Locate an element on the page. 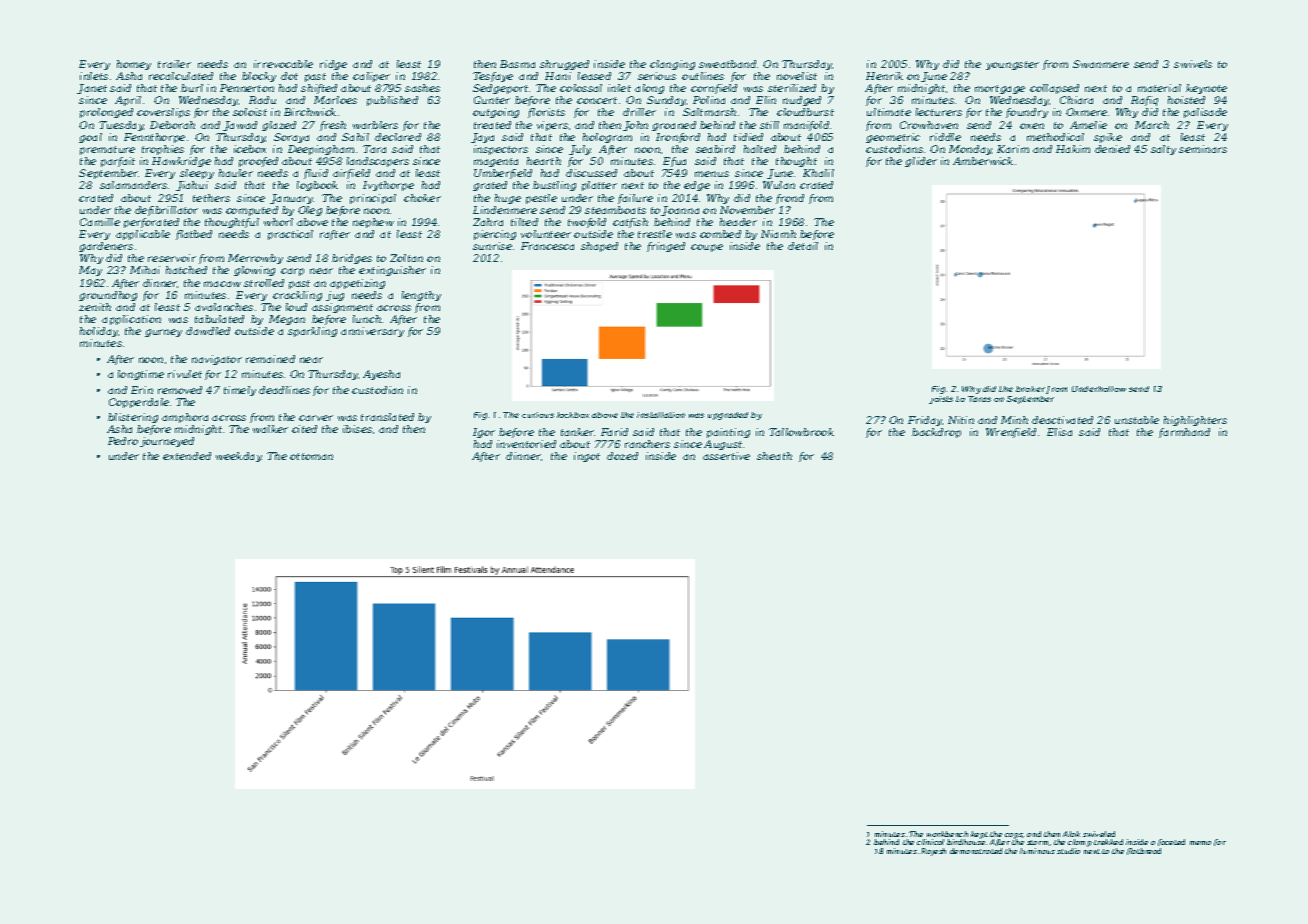  removed is located at coordinates (180, 390).
